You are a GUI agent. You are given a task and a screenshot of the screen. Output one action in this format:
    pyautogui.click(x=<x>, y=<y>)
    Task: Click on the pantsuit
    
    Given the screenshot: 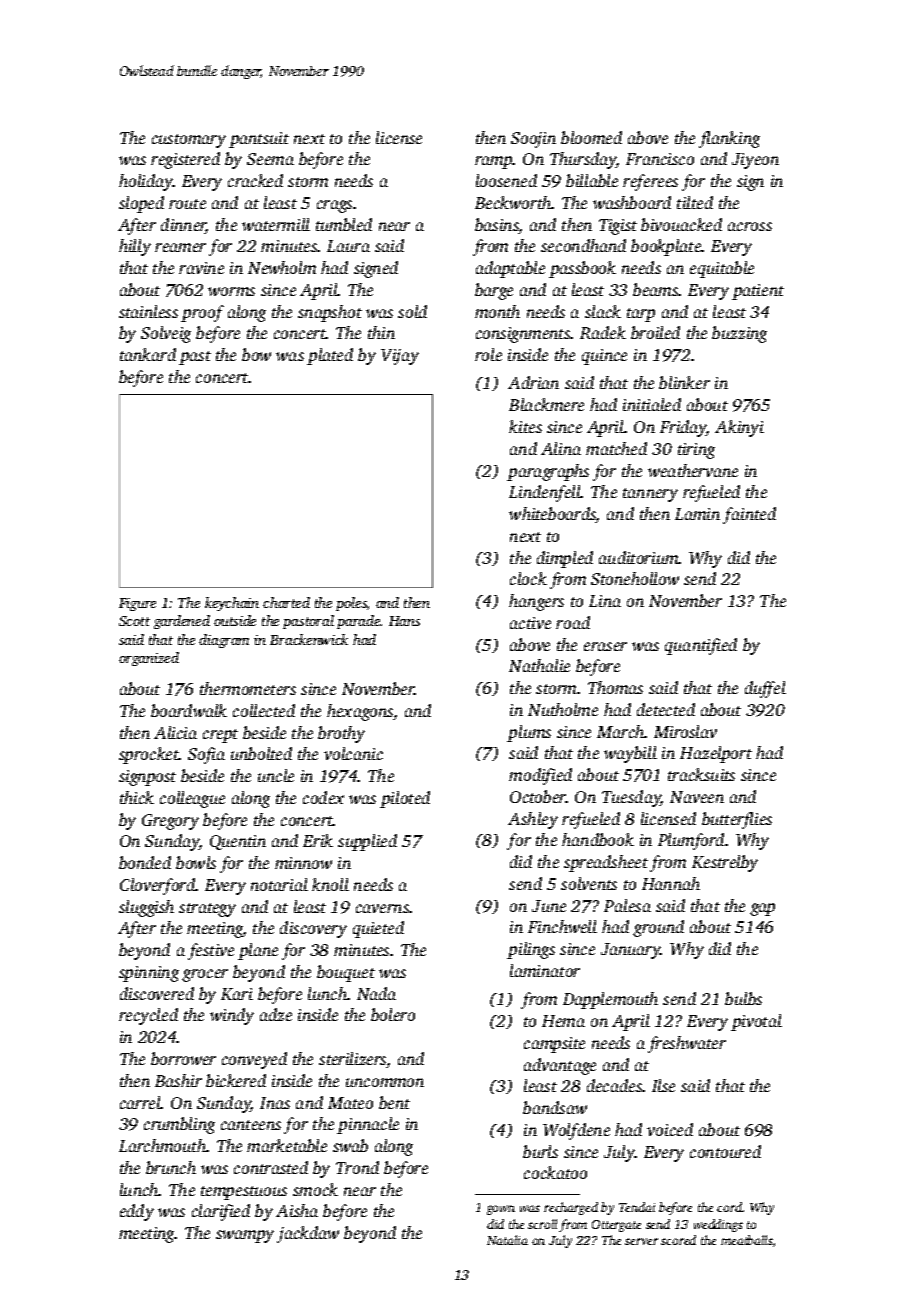 What is the action you would take?
    pyautogui.click(x=259, y=140)
